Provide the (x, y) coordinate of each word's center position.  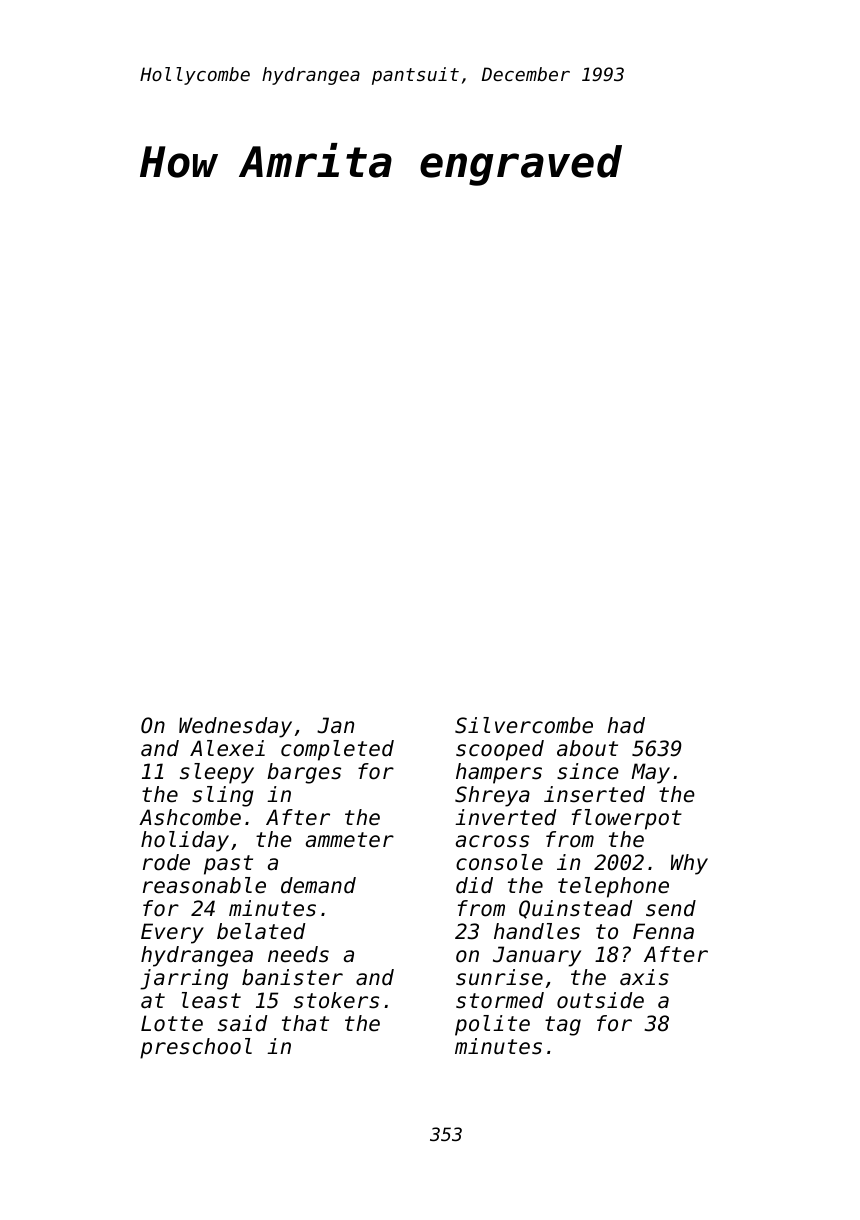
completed (337, 750)
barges (304, 773)
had (626, 725)
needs (298, 954)
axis (644, 977)
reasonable (204, 885)
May (650, 773)
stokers (336, 1000)
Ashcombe (190, 817)
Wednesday (235, 727)
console (499, 862)
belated (261, 931)
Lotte (172, 1023)
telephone (613, 887)
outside (600, 1000)
